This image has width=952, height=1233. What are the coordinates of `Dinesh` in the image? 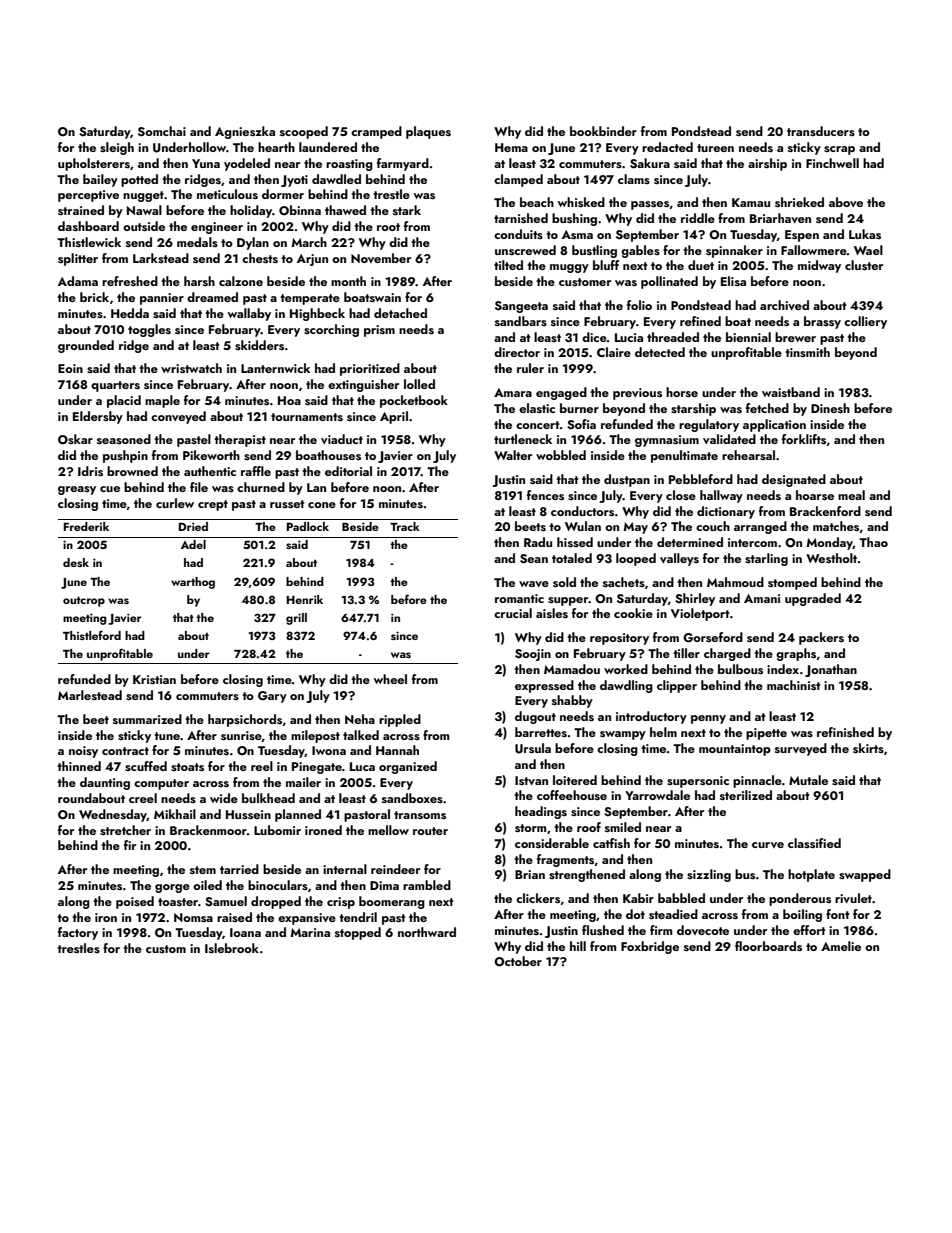 It's located at (830, 408).
